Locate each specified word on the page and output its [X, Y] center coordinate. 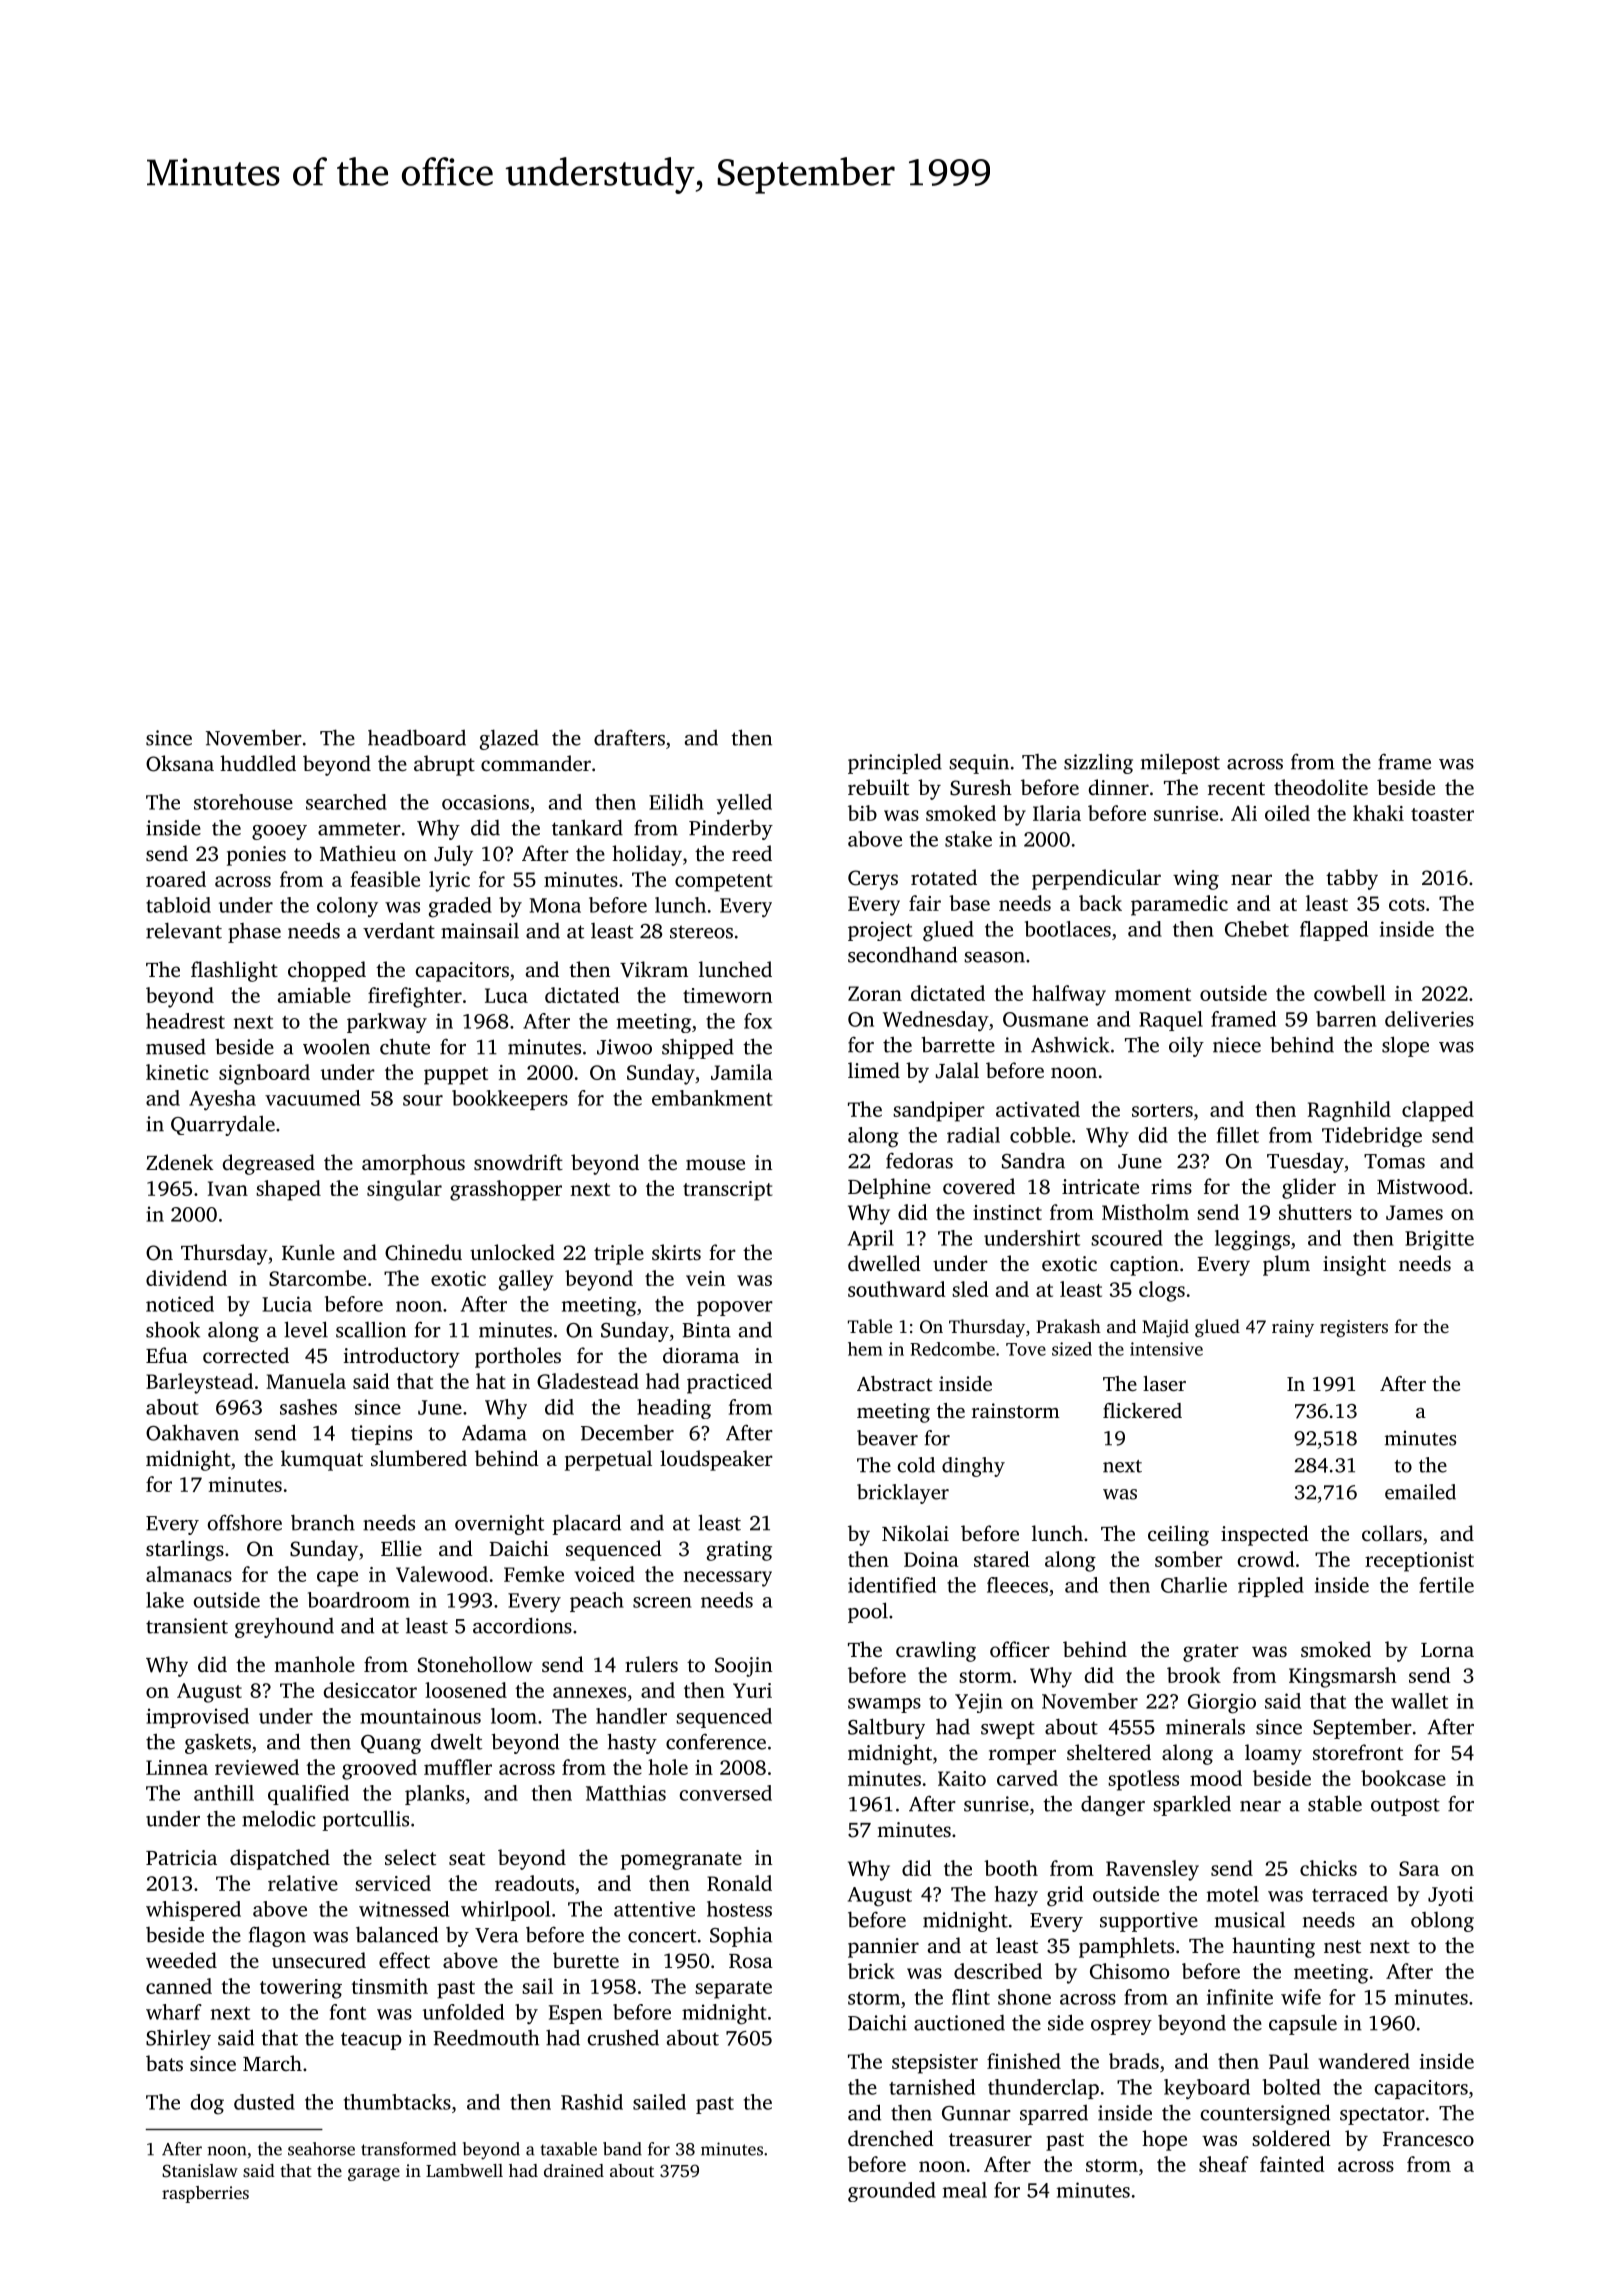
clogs [1162, 1291]
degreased [269, 1164]
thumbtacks [397, 2102]
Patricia [181, 1857]
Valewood [442, 1574]
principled [895, 763]
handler [631, 1716]
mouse [715, 1164]
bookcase [1403, 1778]
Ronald [739, 1883]
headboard [417, 737]
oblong [1442, 1922]
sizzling [1098, 763]
